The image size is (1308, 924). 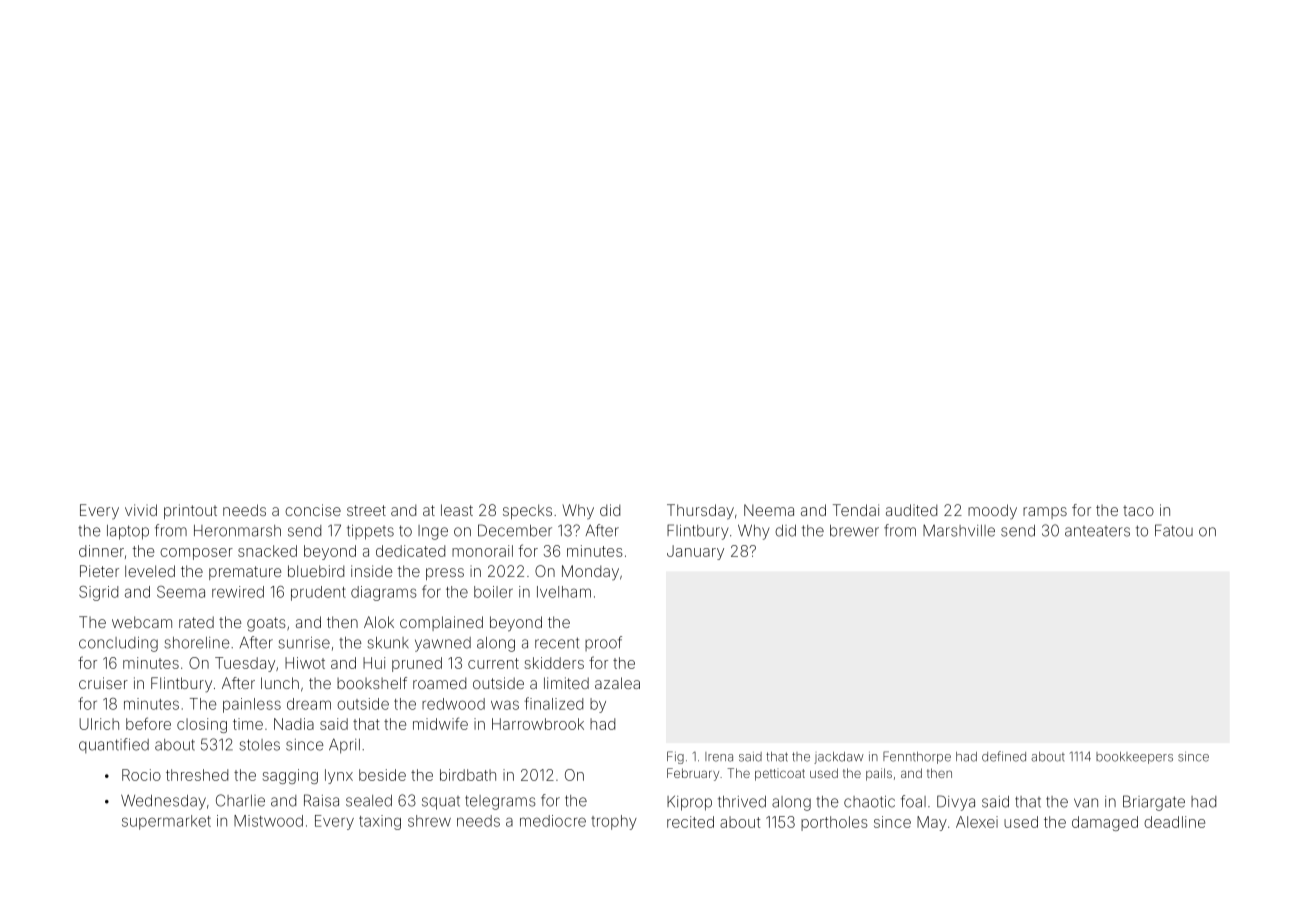 What do you see at coordinates (99, 571) in the image?
I see `Pieter` at bounding box center [99, 571].
